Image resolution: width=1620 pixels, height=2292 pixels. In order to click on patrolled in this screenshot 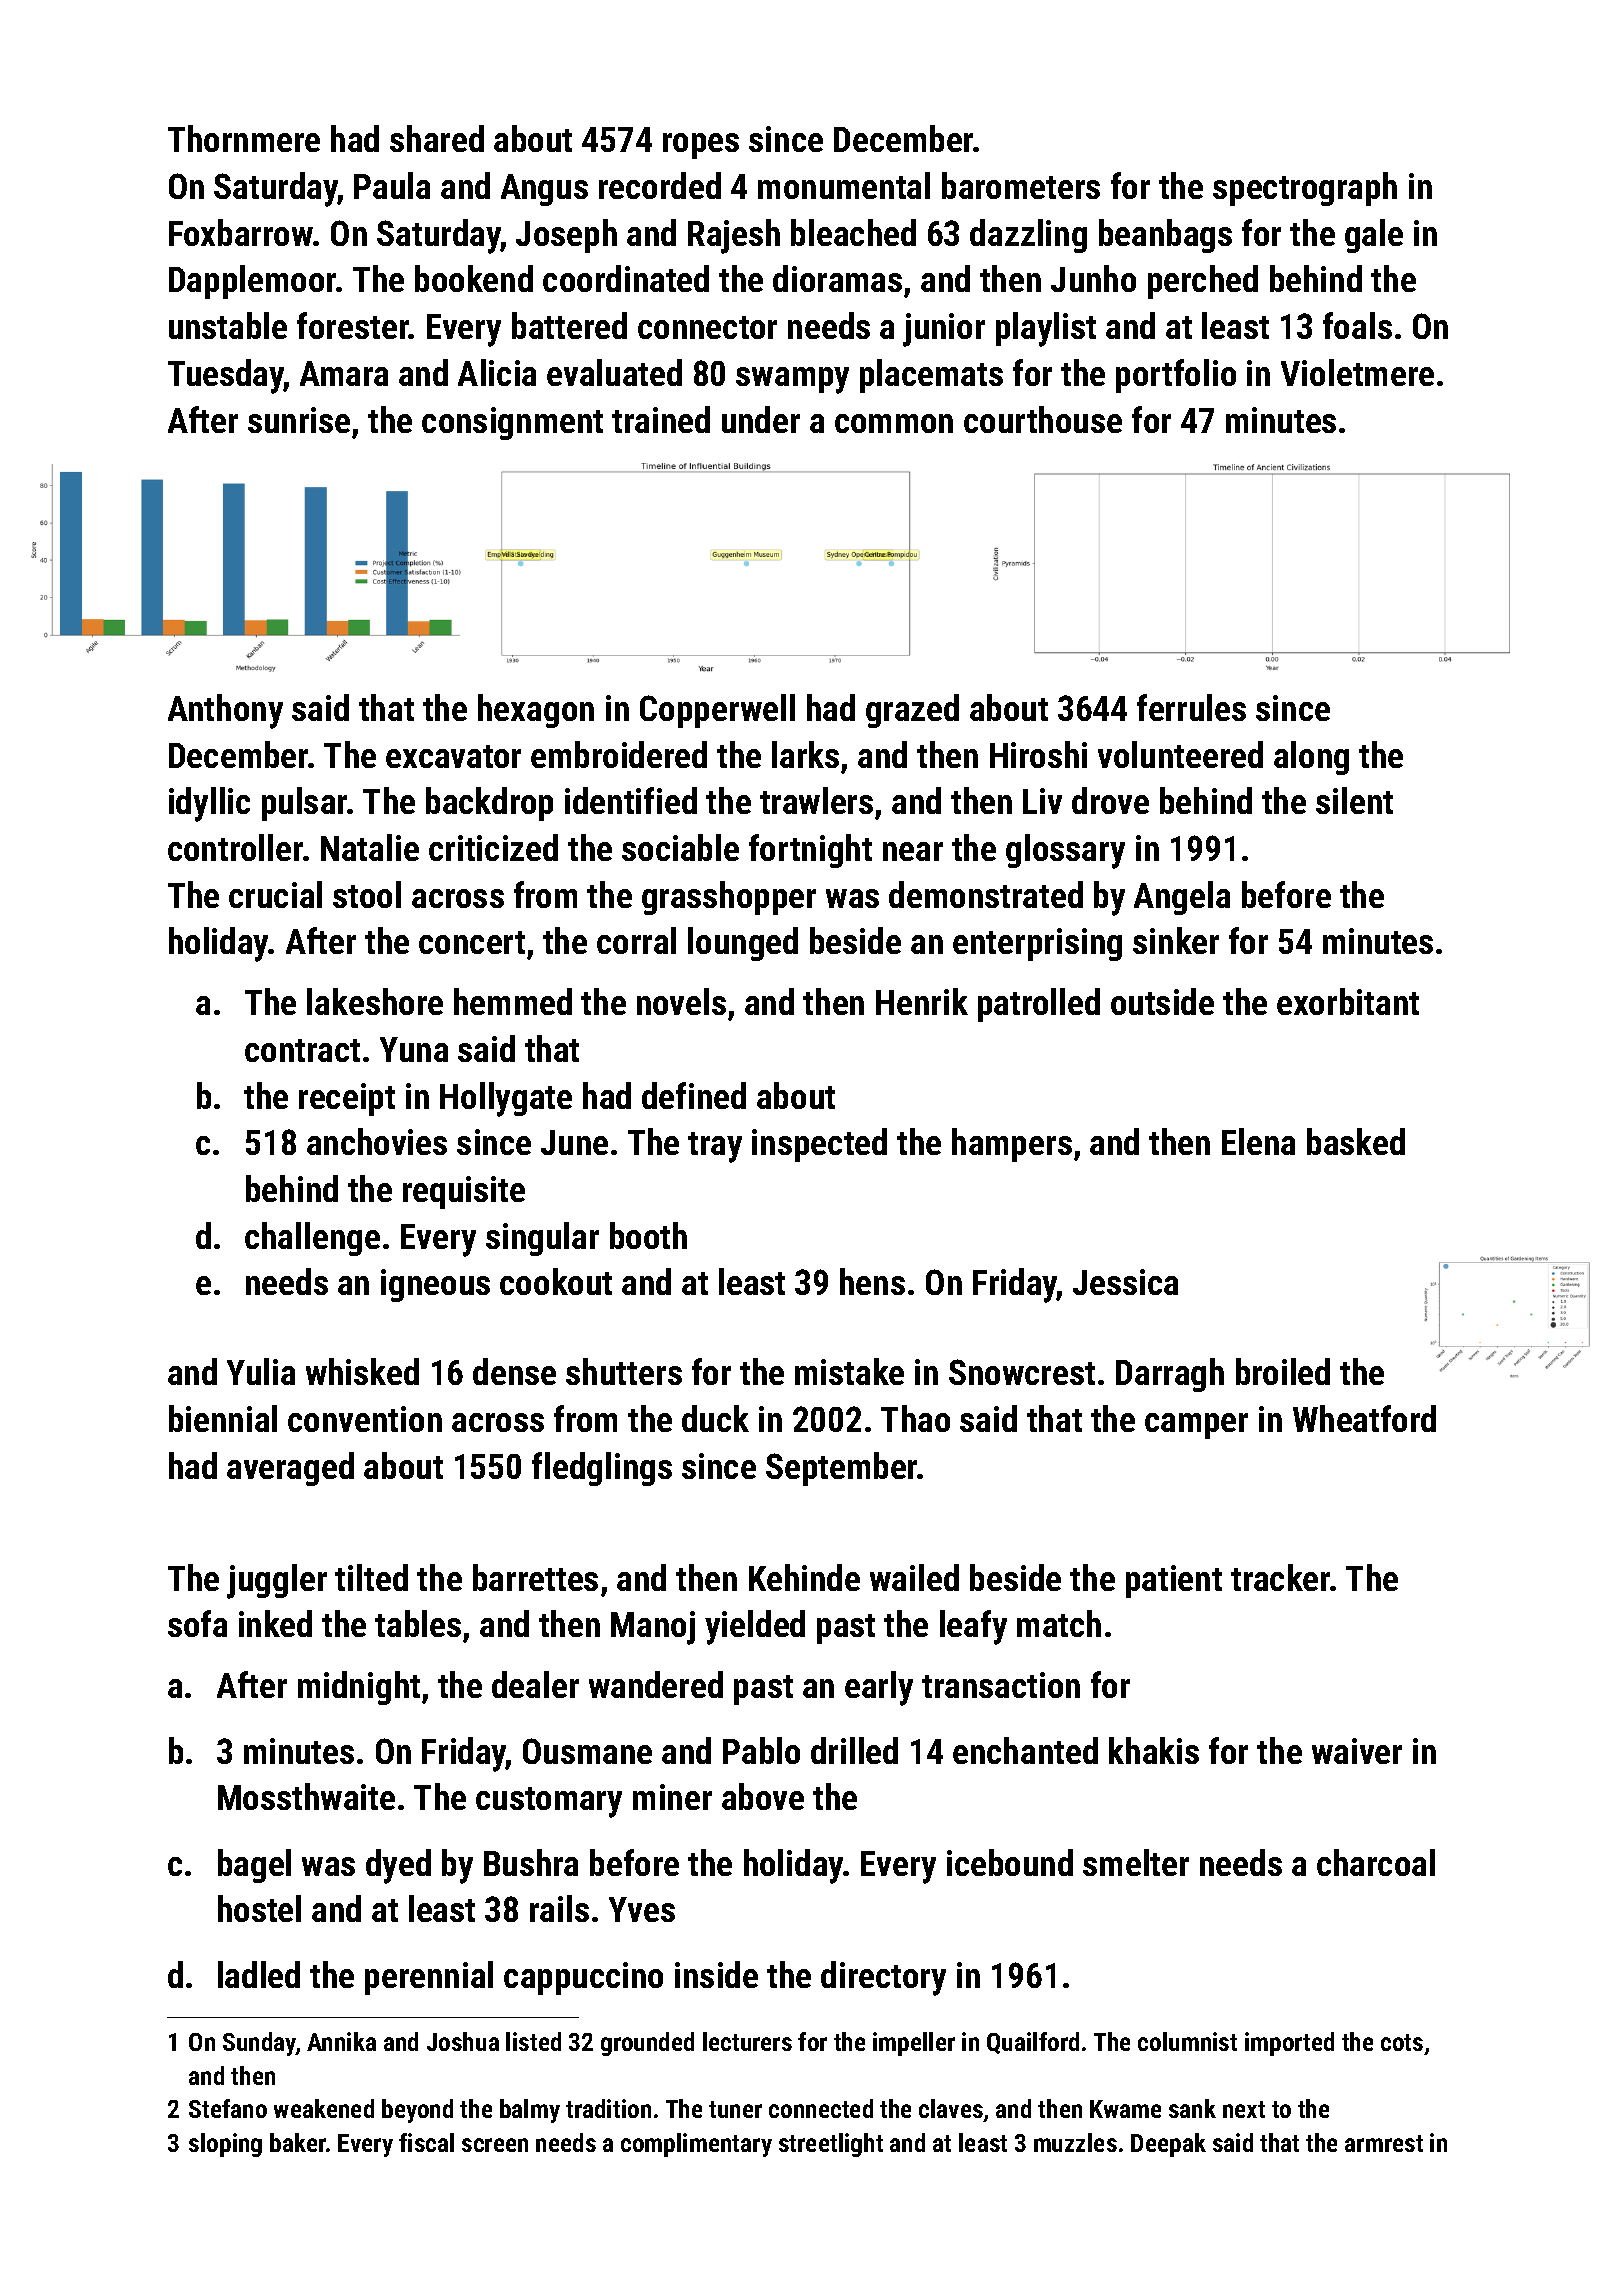, I will do `click(1039, 1005)`.
